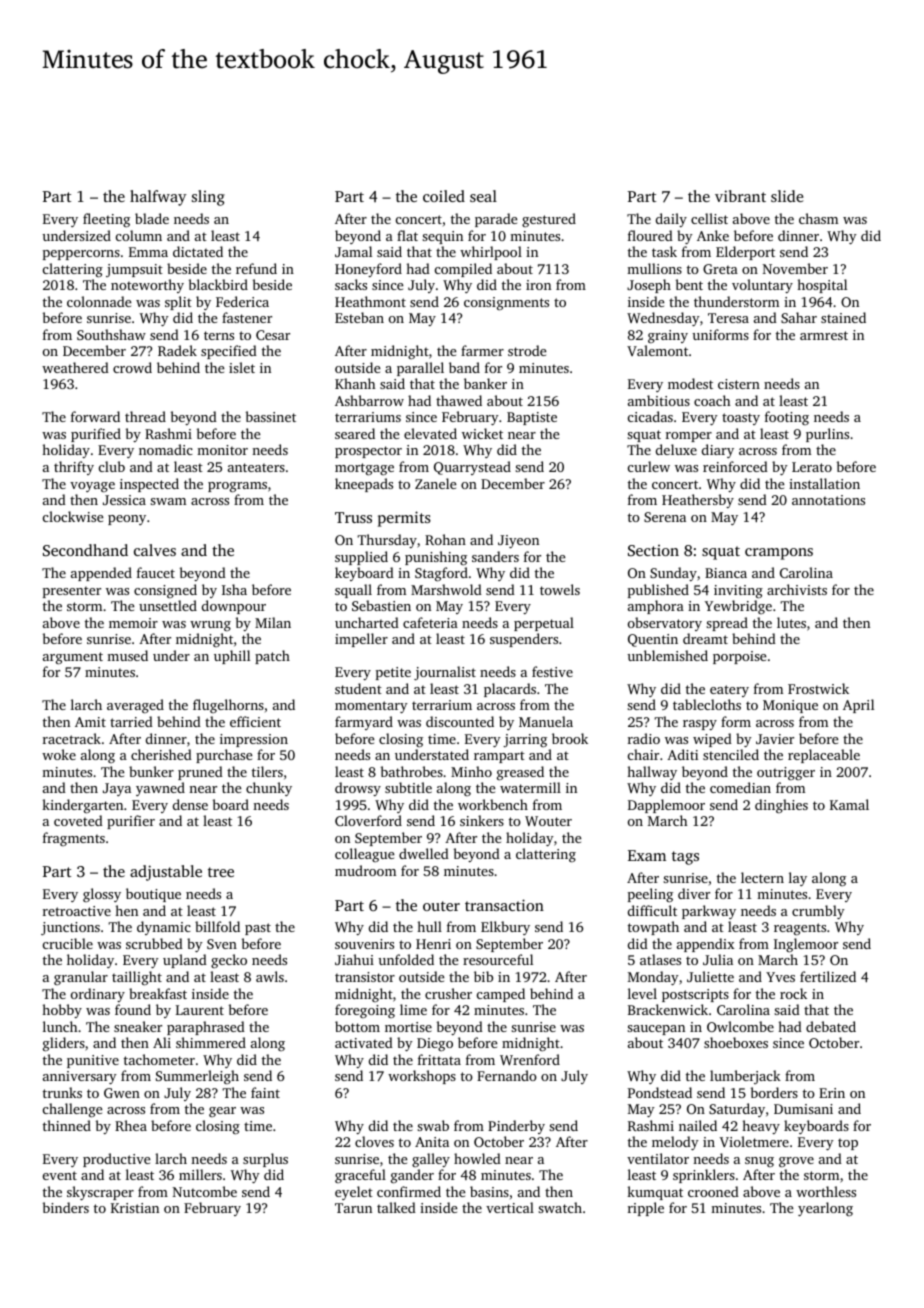 The width and height of the document is (924, 1308). Describe the element at coordinates (73, 658) in the document. I see `argument` at that location.
